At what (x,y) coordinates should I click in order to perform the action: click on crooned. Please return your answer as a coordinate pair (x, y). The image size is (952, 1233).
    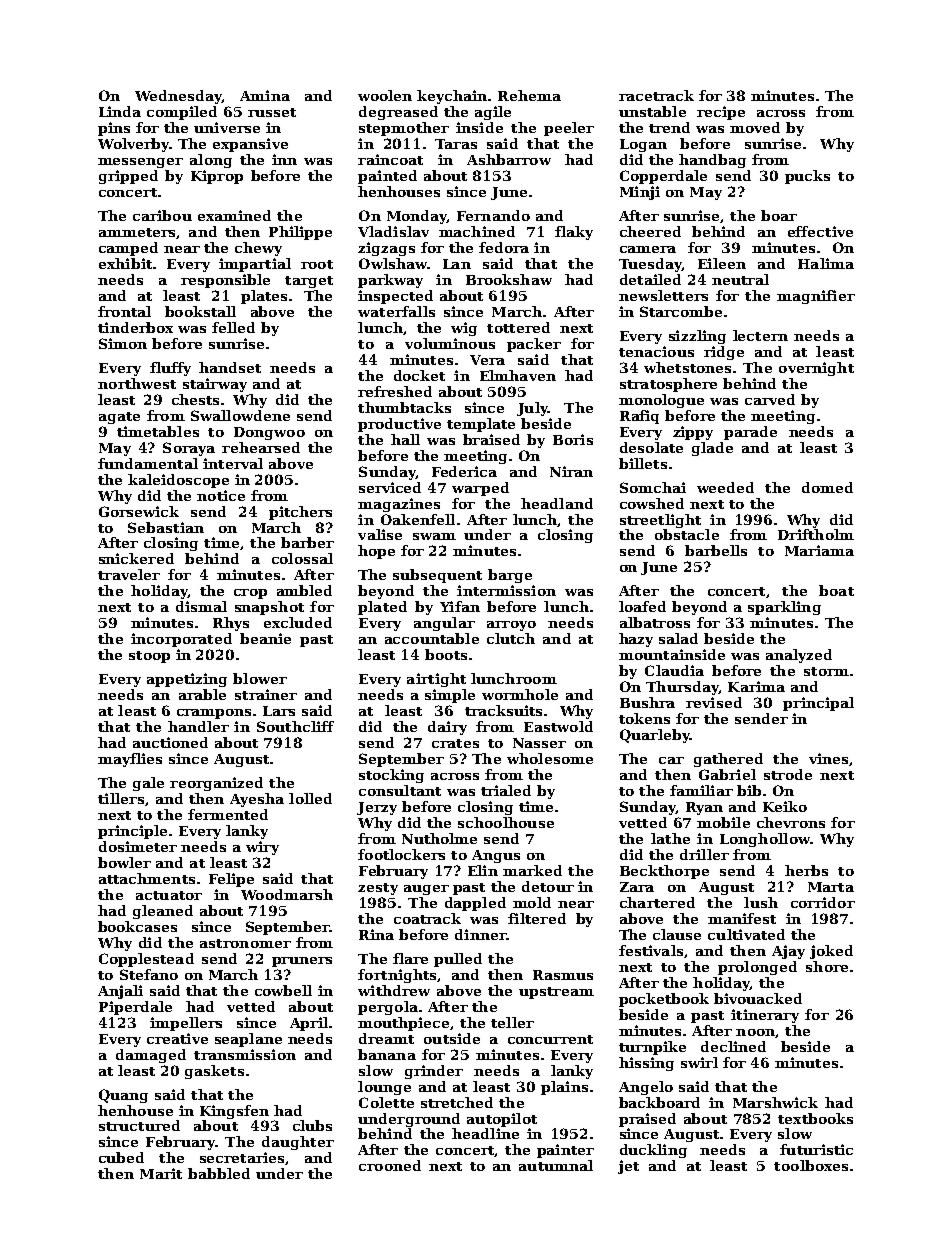
    Looking at the image, I should click on (390, 1165).
